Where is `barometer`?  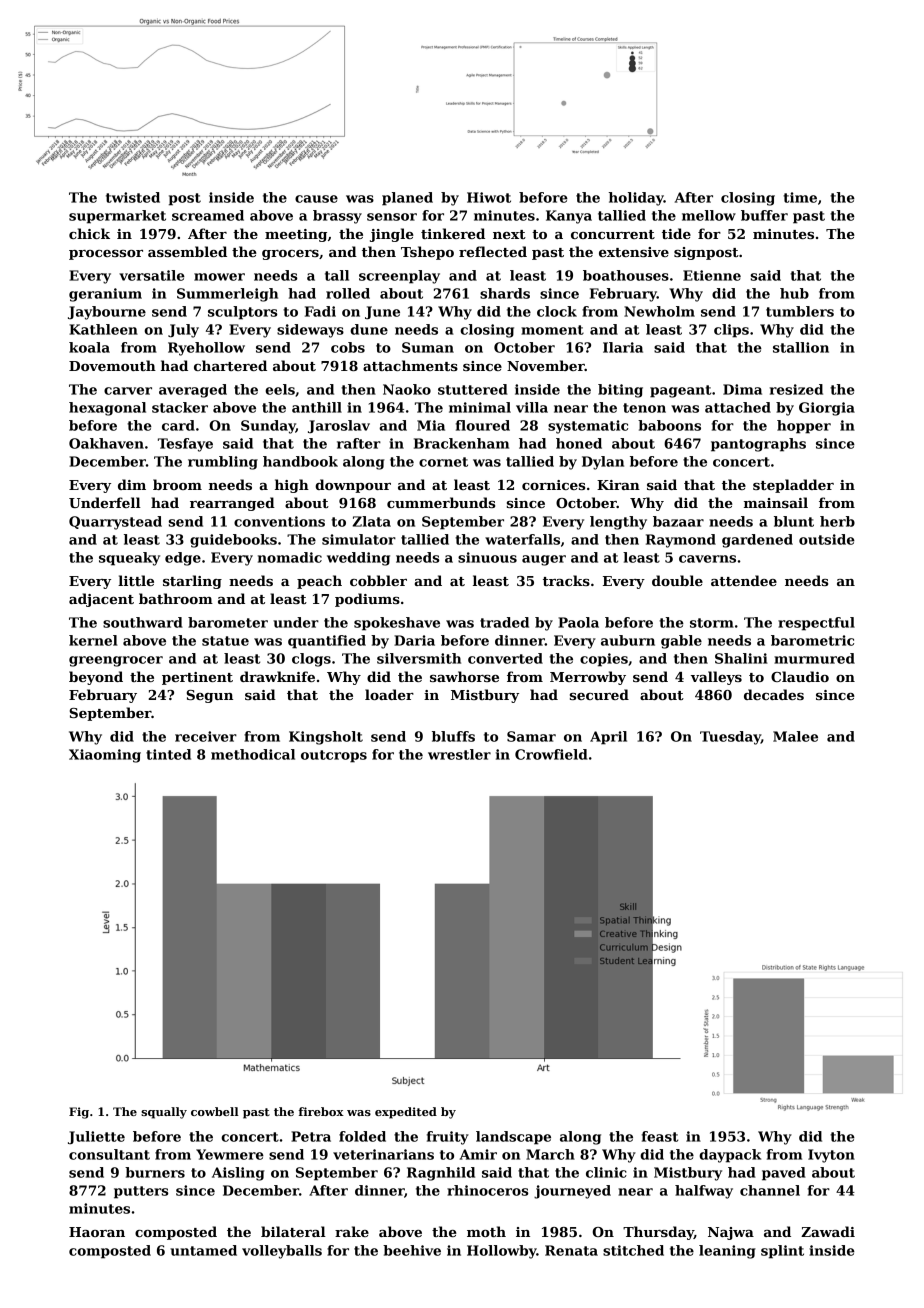
barometer is located at coordinates (228, 622).
